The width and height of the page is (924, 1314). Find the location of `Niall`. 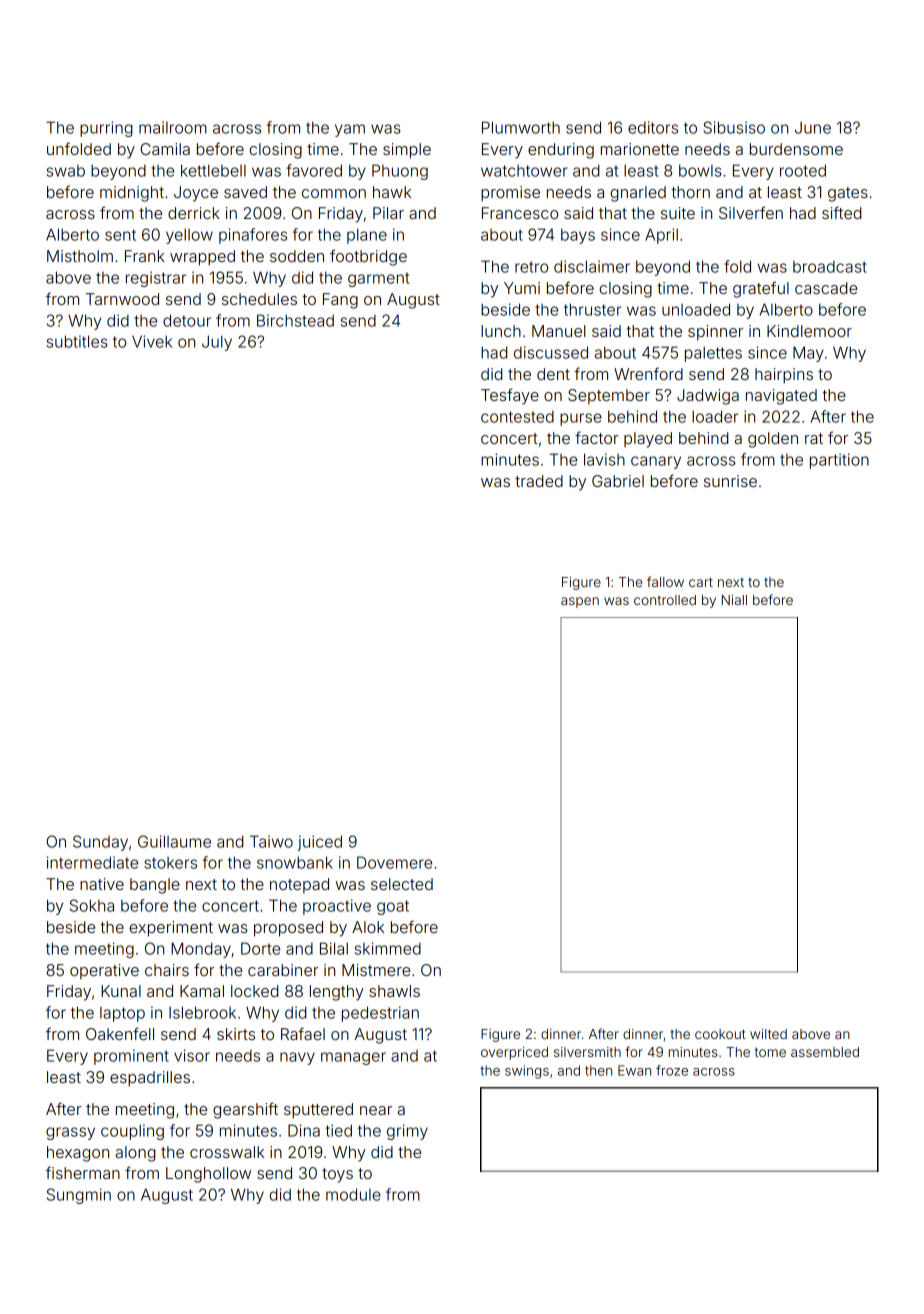

Niall is located at coordinates (734, 600).
